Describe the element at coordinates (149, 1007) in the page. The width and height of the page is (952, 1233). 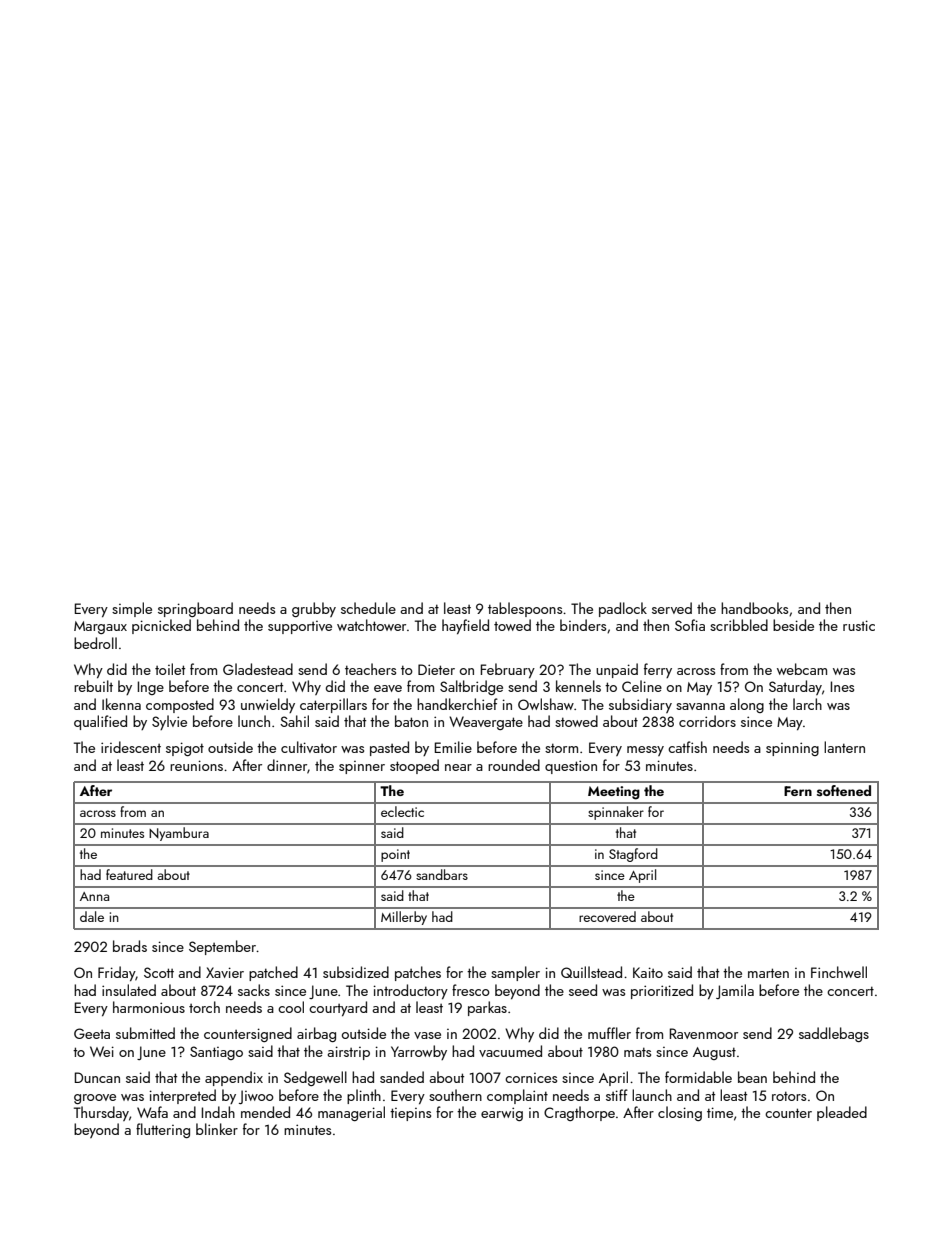
I see `harmonious` at that location.
